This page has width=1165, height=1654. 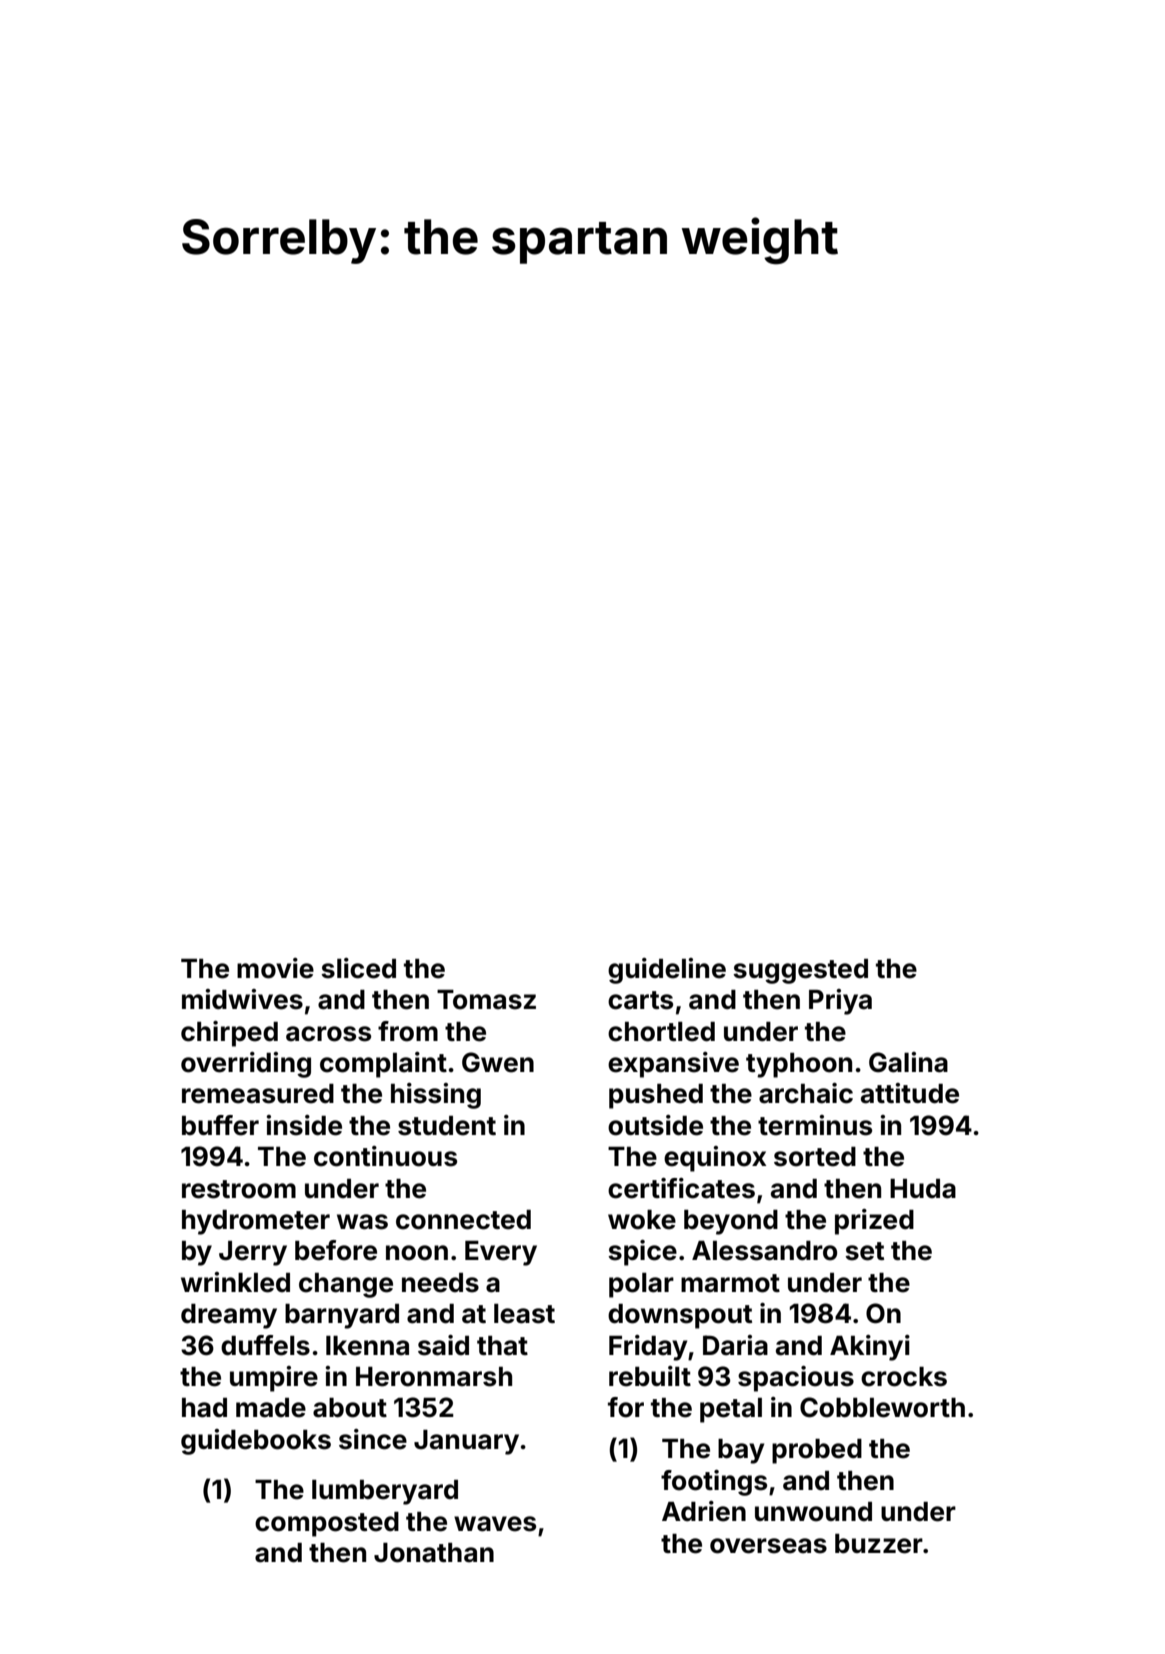 What do you see at coordinates (799, 1065) in the page?
I see `typhoon` at bounding box center [799, 1065].
